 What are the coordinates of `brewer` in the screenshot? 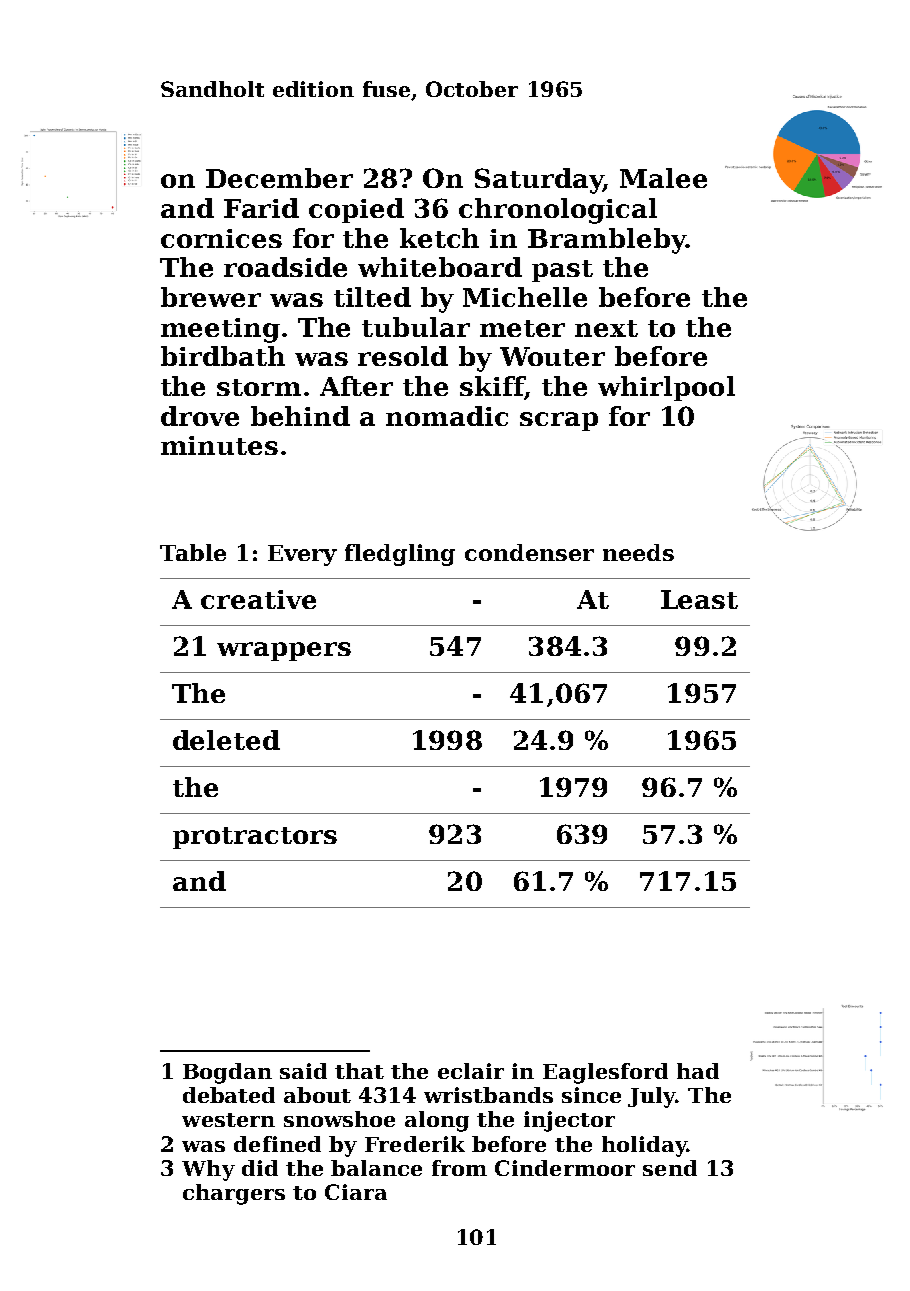 It's located at (211, 297).
